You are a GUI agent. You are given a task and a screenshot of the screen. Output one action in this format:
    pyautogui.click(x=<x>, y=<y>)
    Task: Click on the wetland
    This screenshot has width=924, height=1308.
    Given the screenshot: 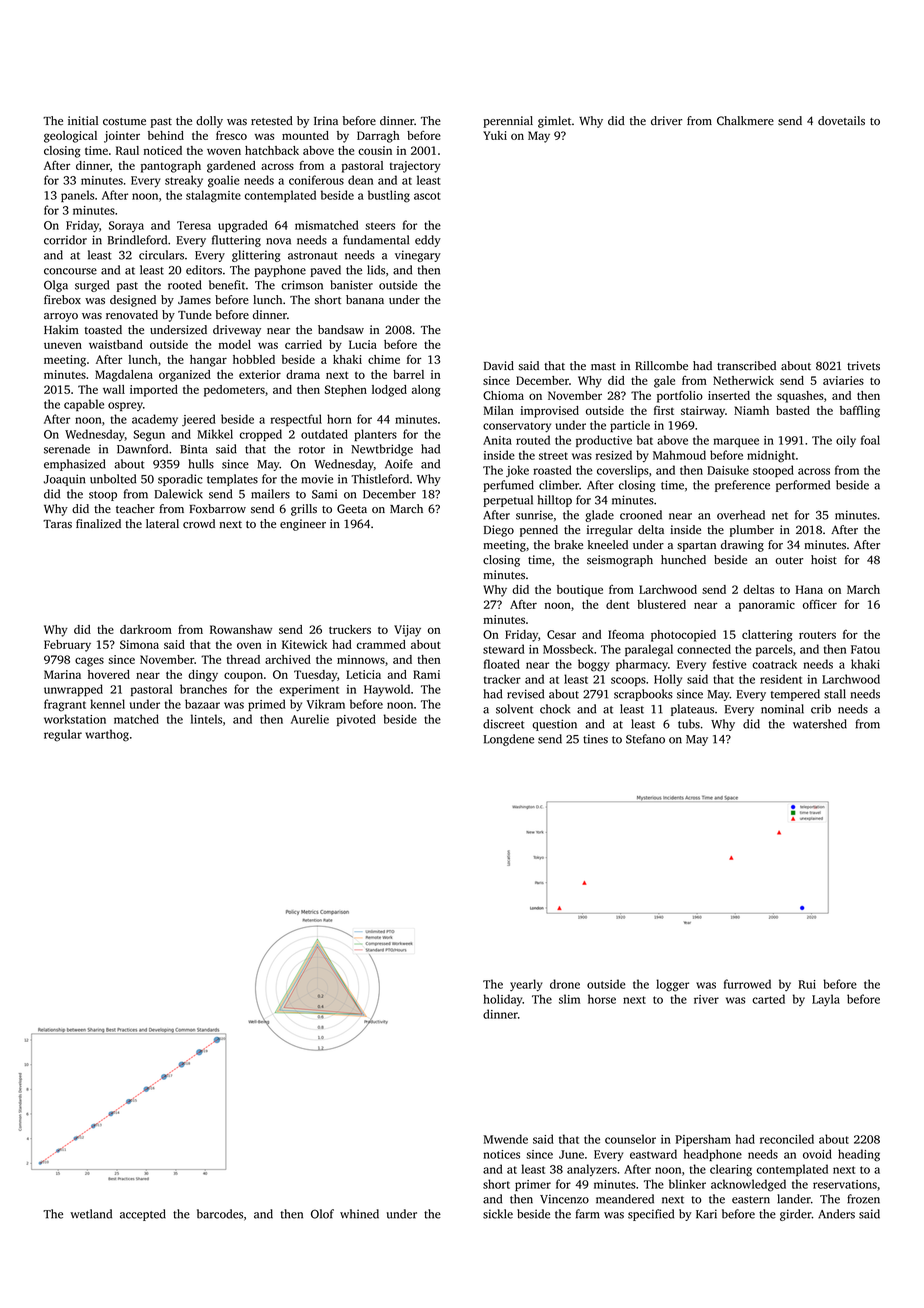 What is the action you would take?
    pyautogui.click(x=91, y=1214)
